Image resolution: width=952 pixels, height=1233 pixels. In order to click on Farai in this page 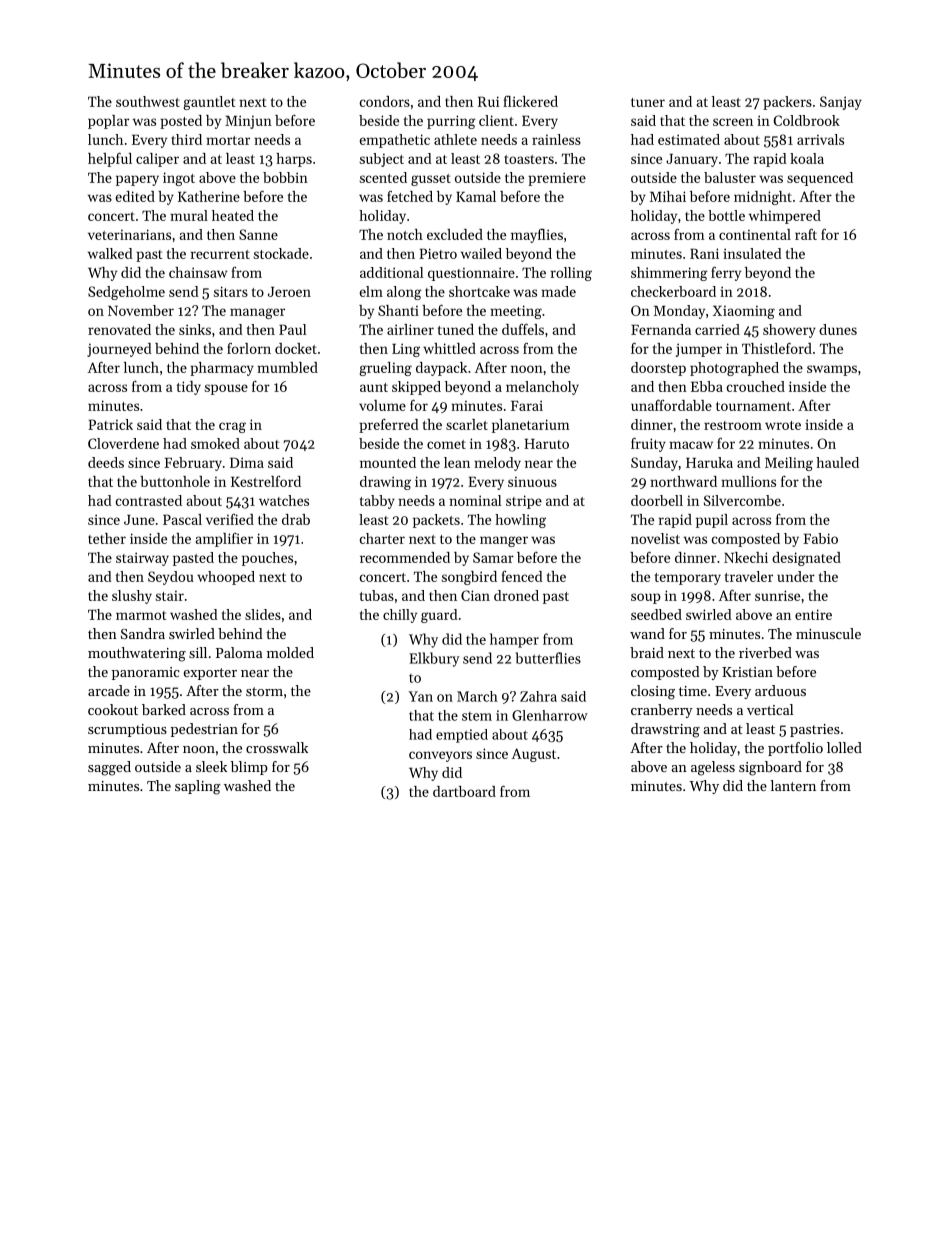, I will do `click(527, 405)`.
